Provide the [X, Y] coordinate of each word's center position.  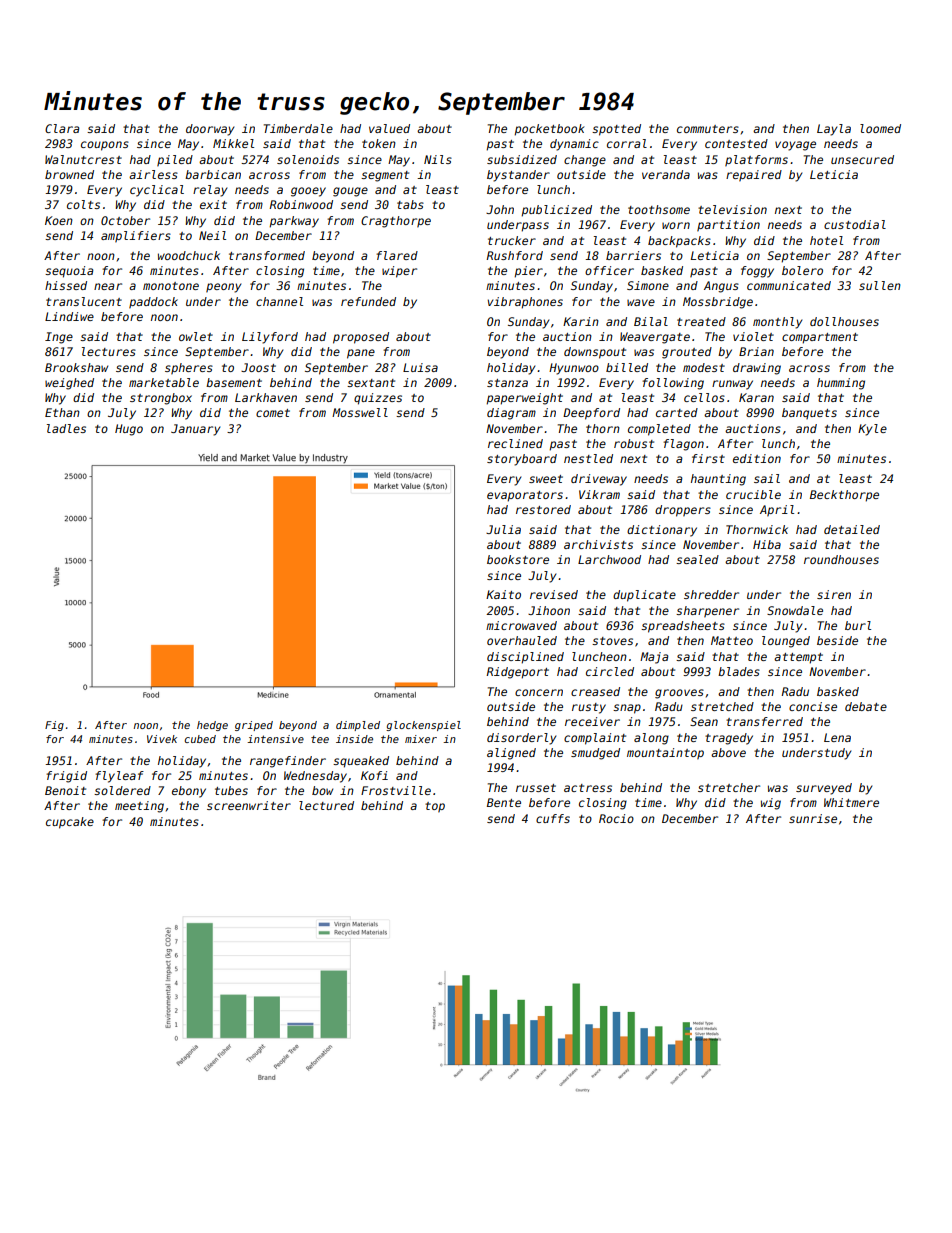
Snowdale [795, 610]
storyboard [522, 460]
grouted [687, 353]
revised [554, 594]
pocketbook [549, 130]
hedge [212, 726]
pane [361, 354]
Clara [62, 128]
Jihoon [549, 610]
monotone [171, 286]
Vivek [162, 739]
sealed [697, 559]
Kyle [872, 430]
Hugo [129, 430]
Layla [834, 130]
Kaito [503, 594]
